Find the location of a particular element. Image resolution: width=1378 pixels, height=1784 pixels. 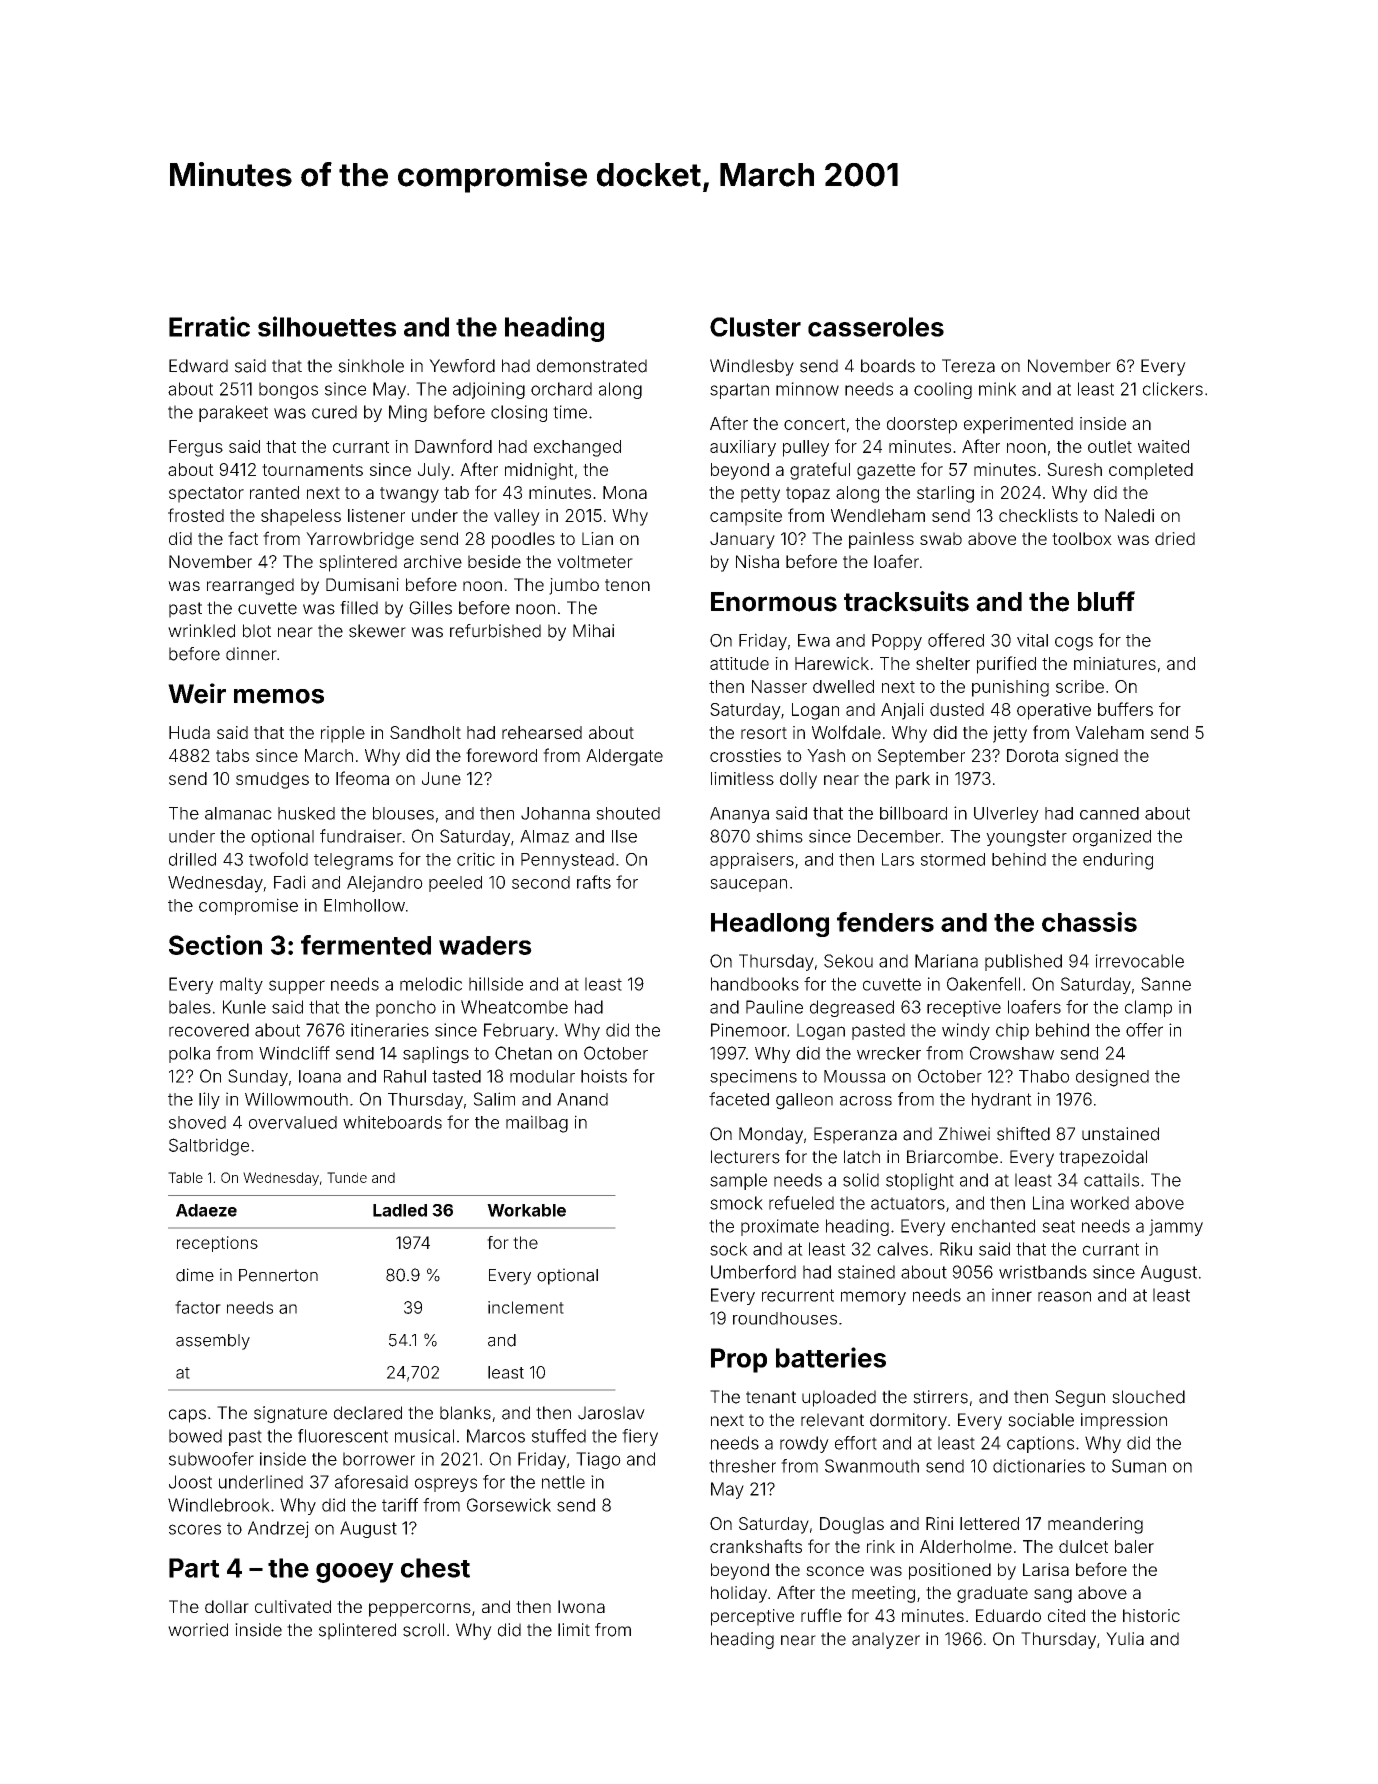

Sanne is located at coordinates (1166, 984).
